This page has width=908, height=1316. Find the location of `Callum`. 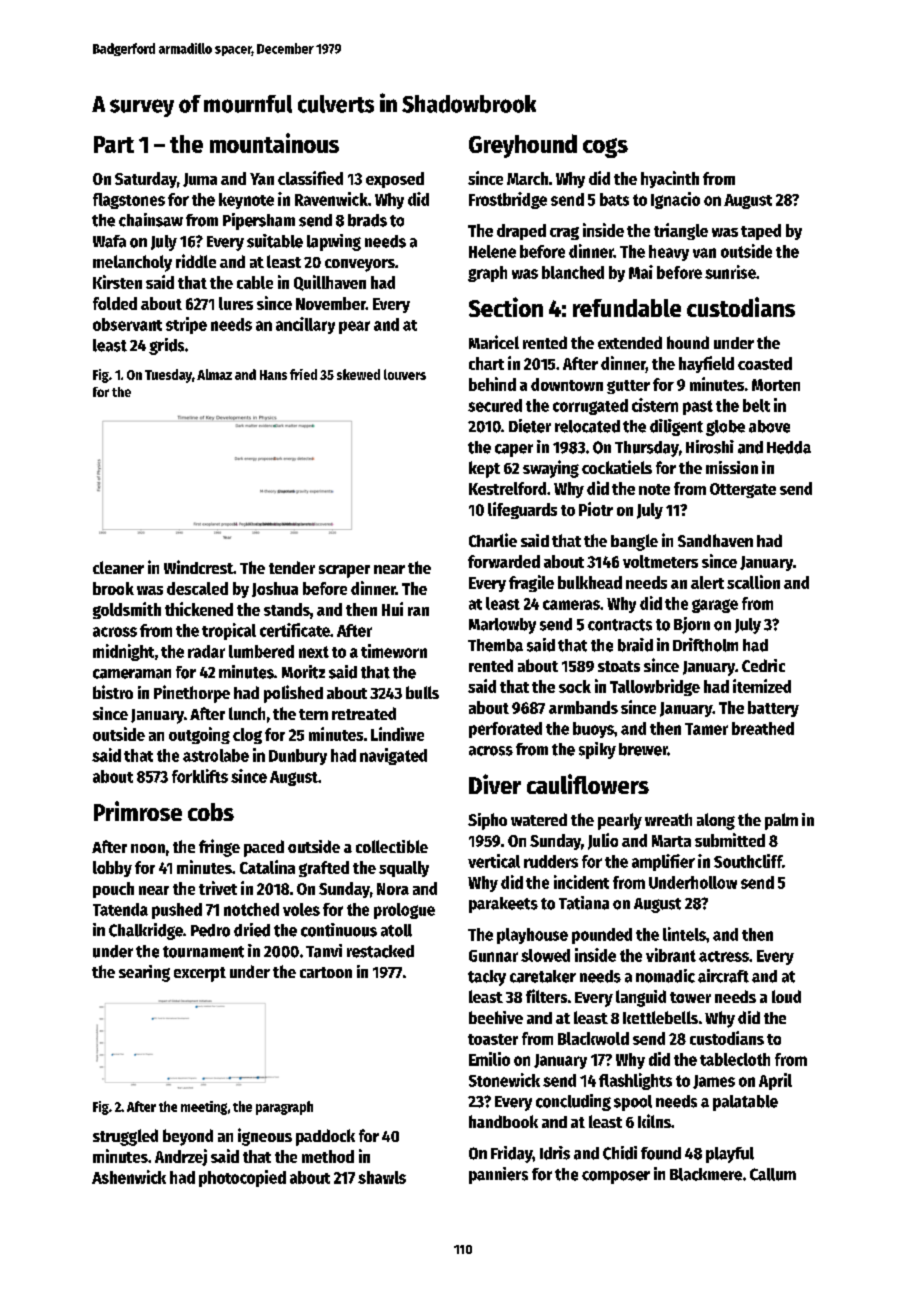

Callum is located at coordinates (773, 1174).
